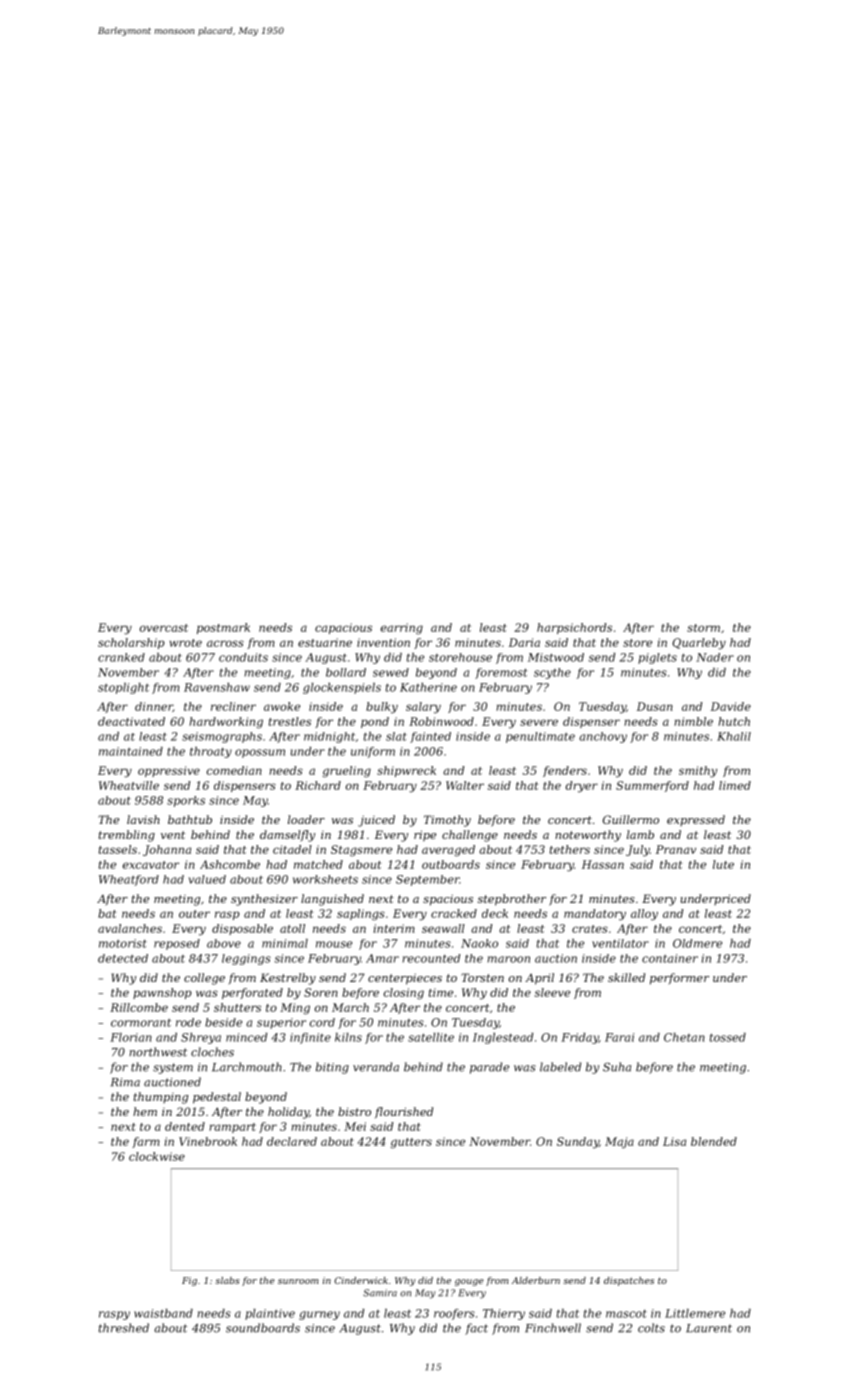 The image size is (849, 1400). I want to click on Rima, so click(125, 1082).
